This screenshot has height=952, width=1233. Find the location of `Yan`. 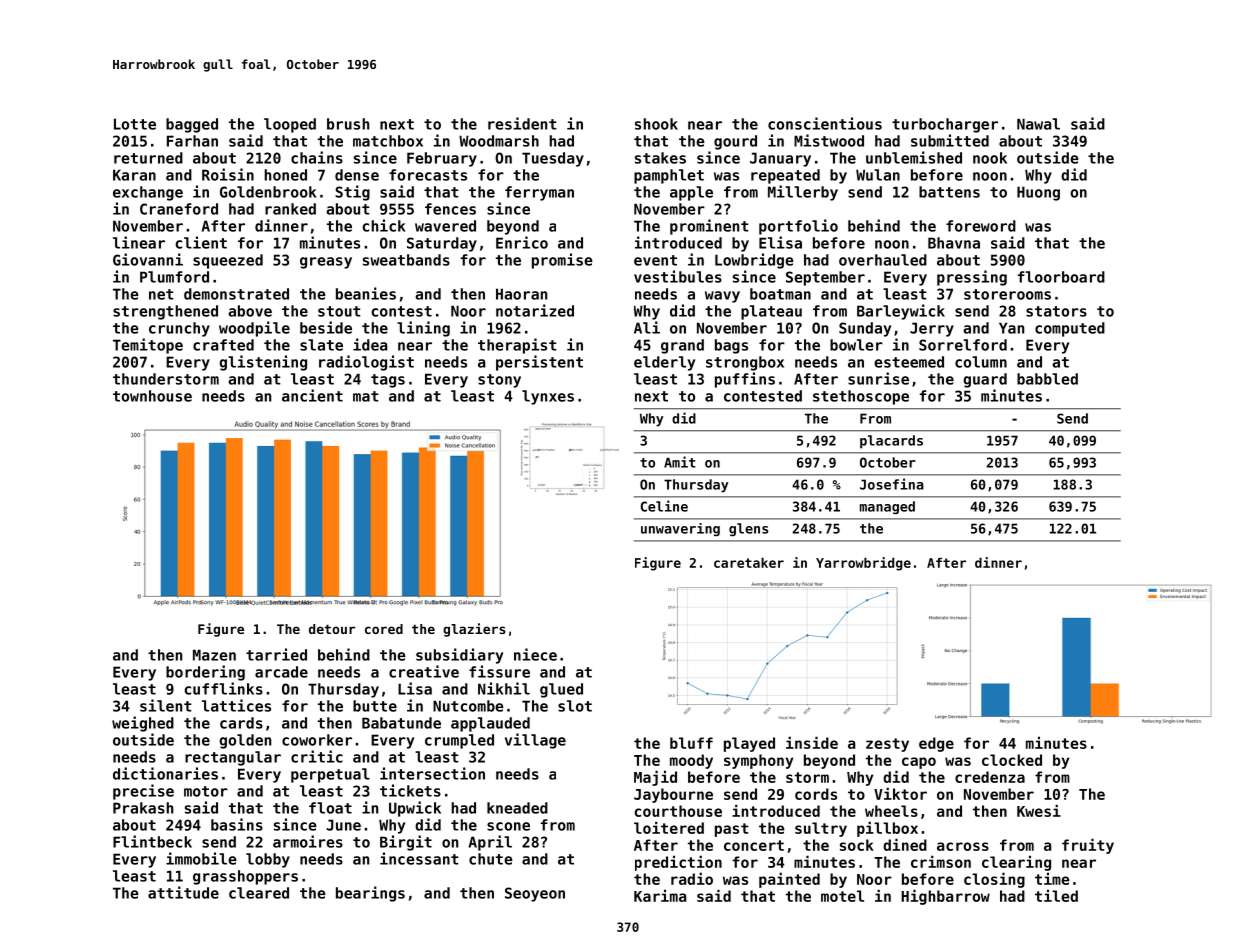

Yan is located at coordinates (1011, 328).
